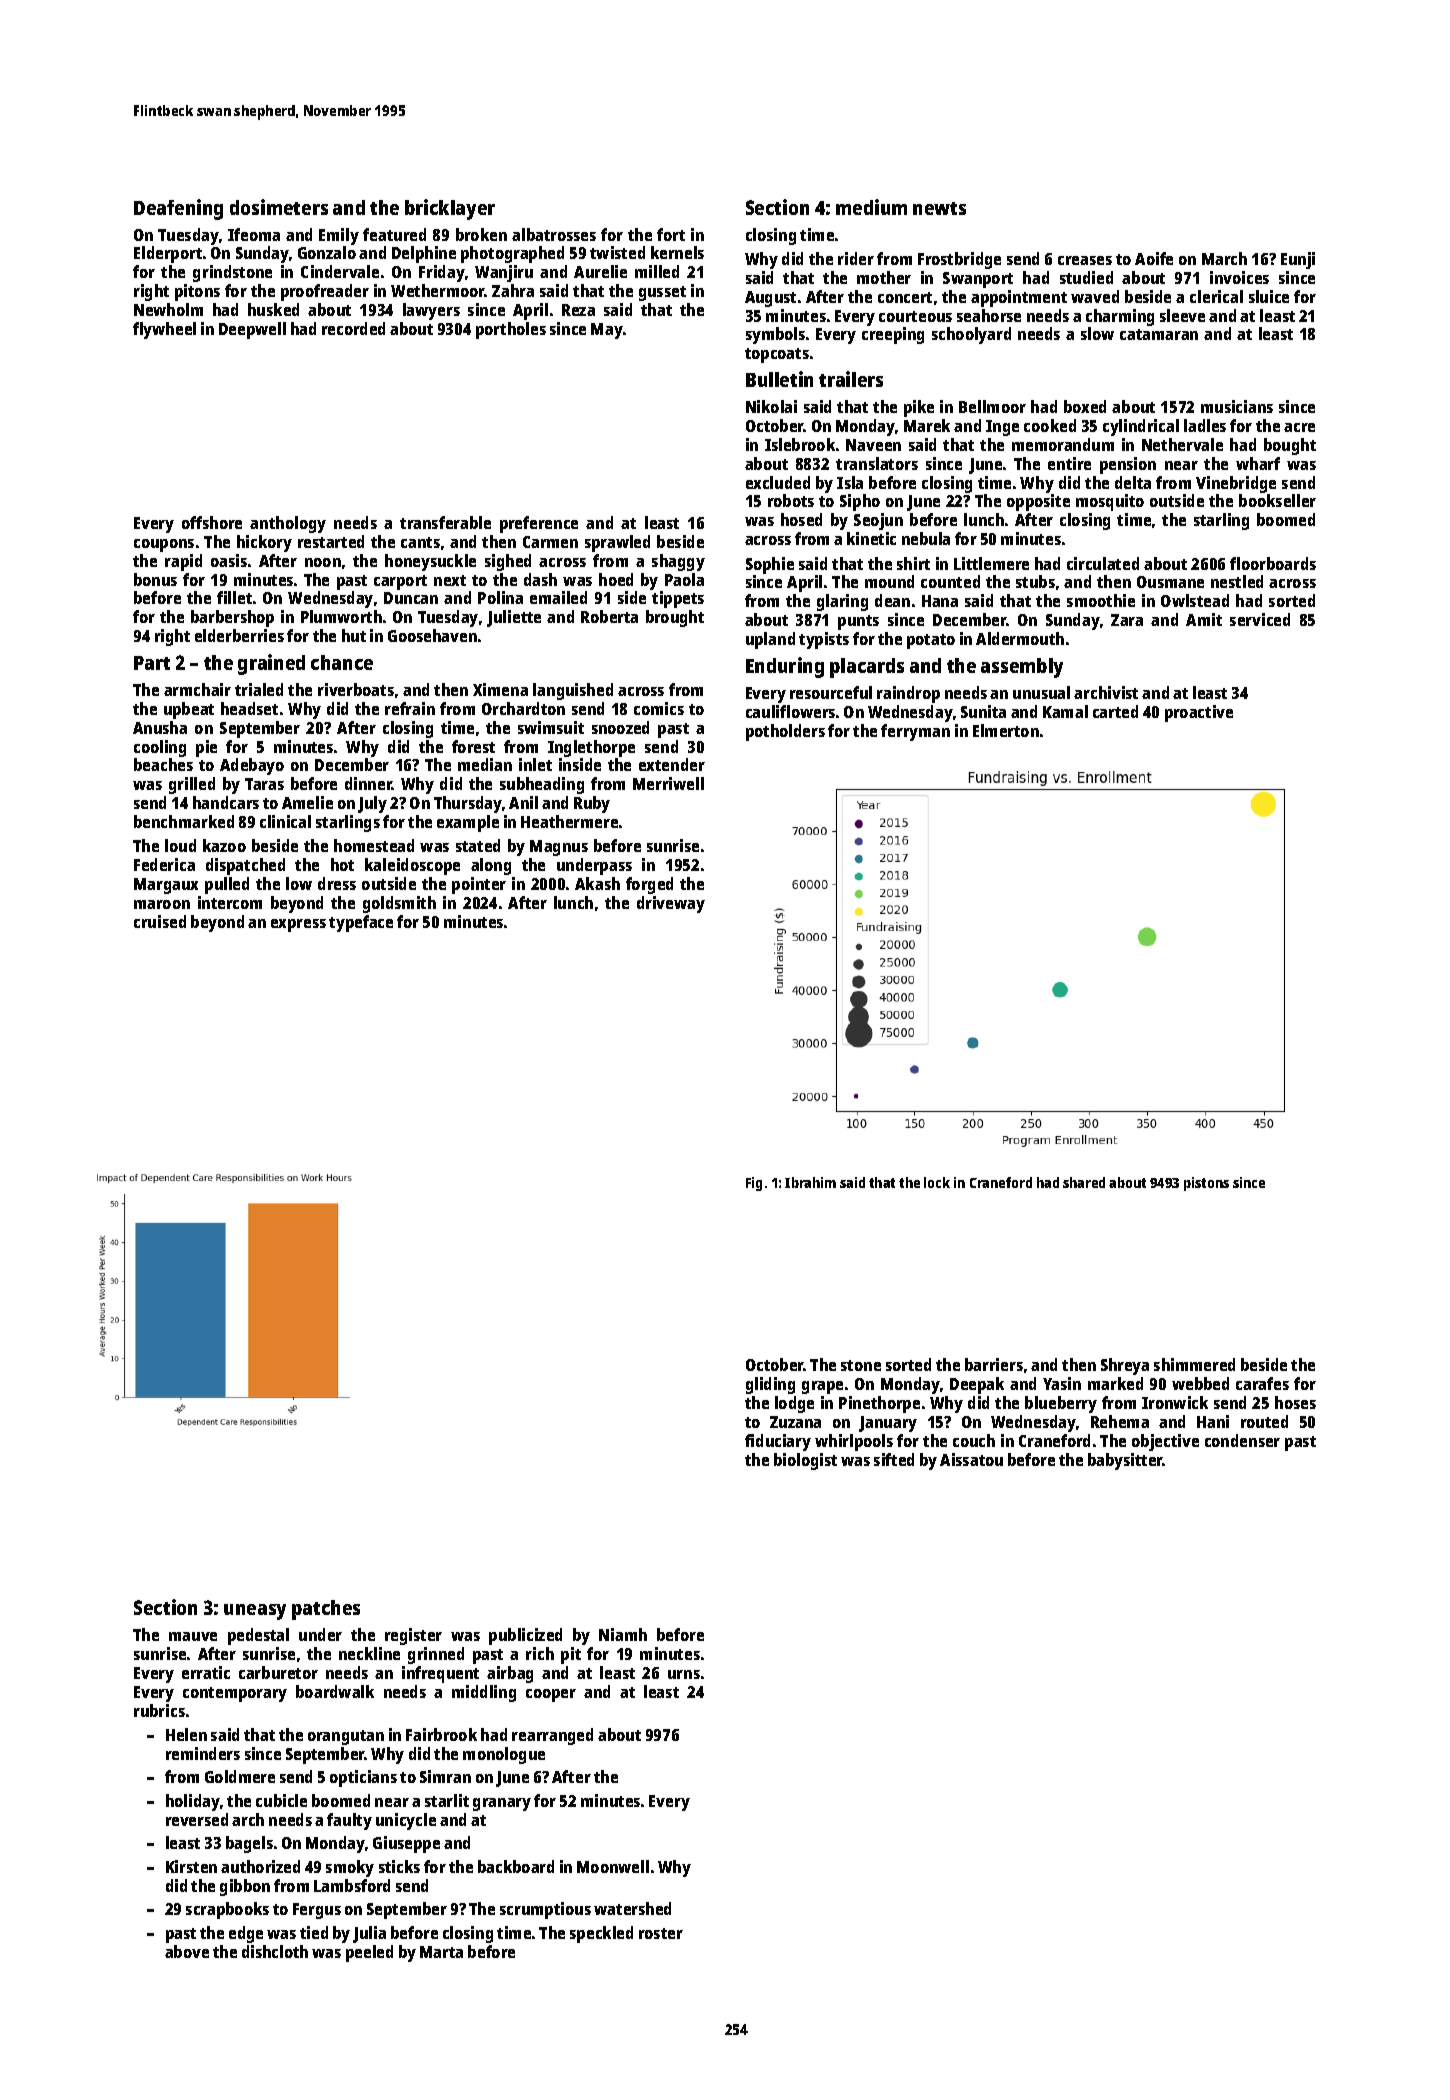 This screenshot has width=1450, height=2100. Describe the element at coordinates (399, 904) in the screenshot. I see `goldsmith` at that location.
